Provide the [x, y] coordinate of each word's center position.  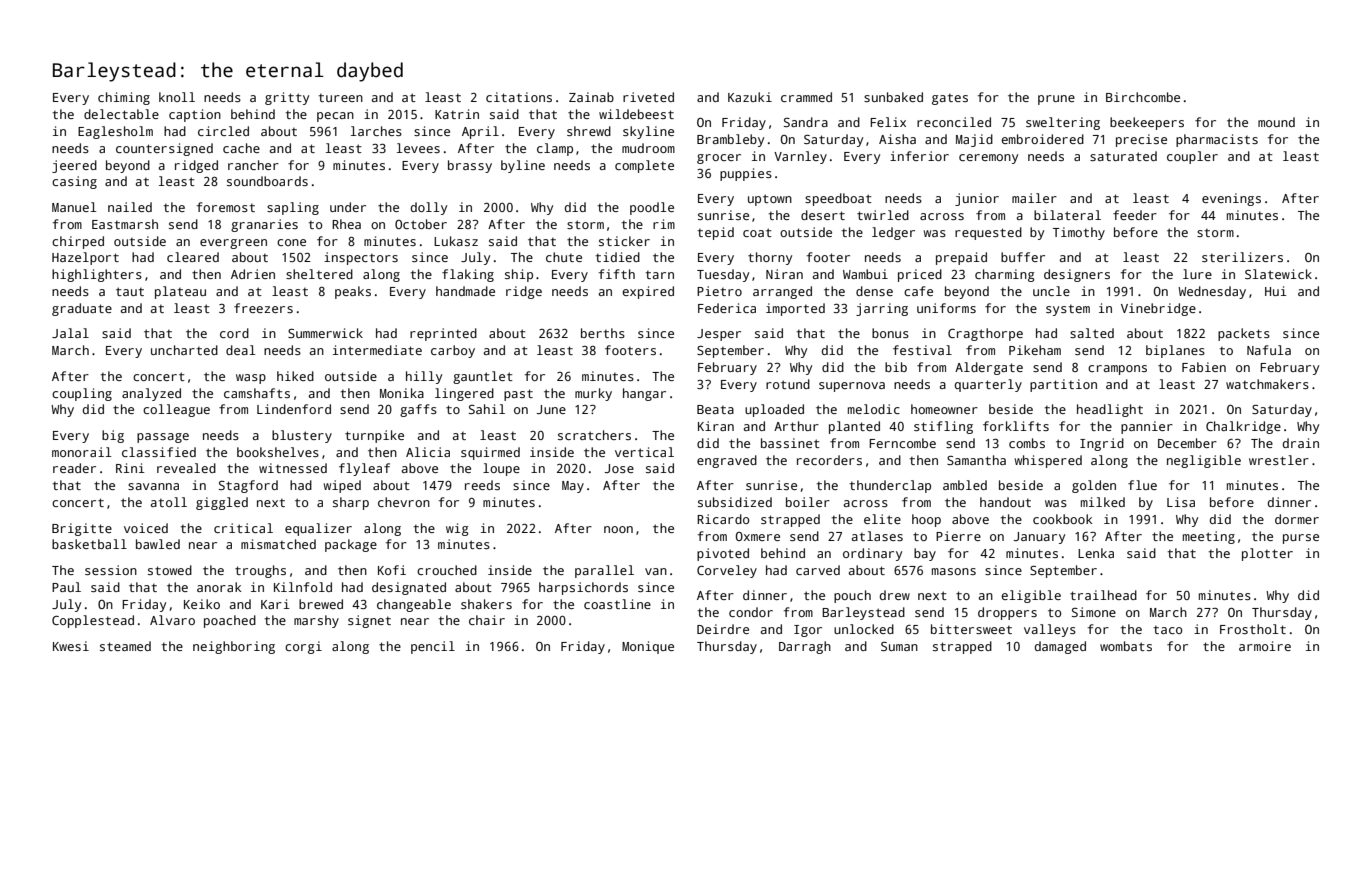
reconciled [954, 122]
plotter [1267, 554]
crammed [806, 97]
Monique [648, 647]
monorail [81, 452]
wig [457, 529]
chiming [124, 98]
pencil [433, 647]
